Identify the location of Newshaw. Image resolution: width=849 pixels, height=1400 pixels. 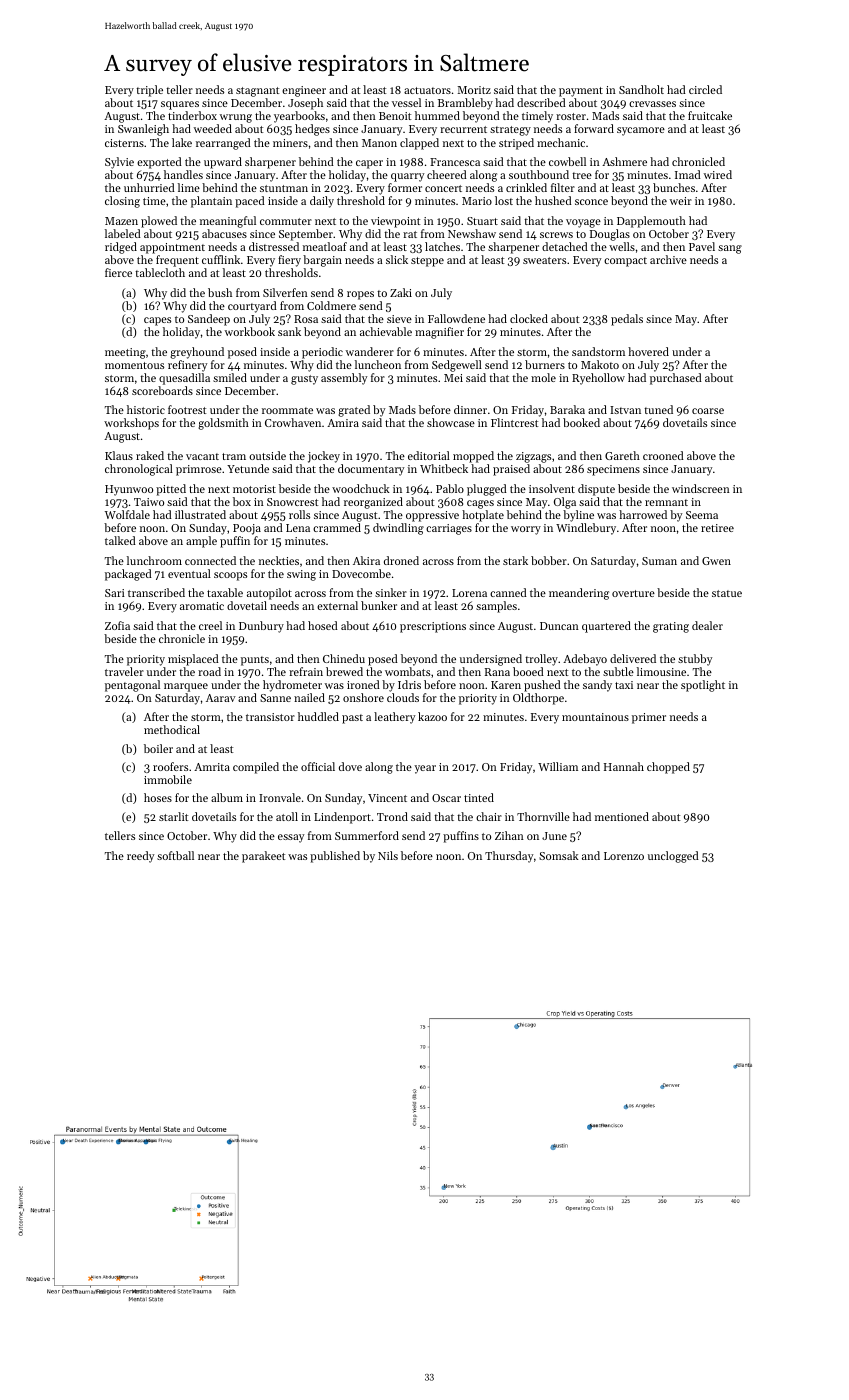
(472, 233).
